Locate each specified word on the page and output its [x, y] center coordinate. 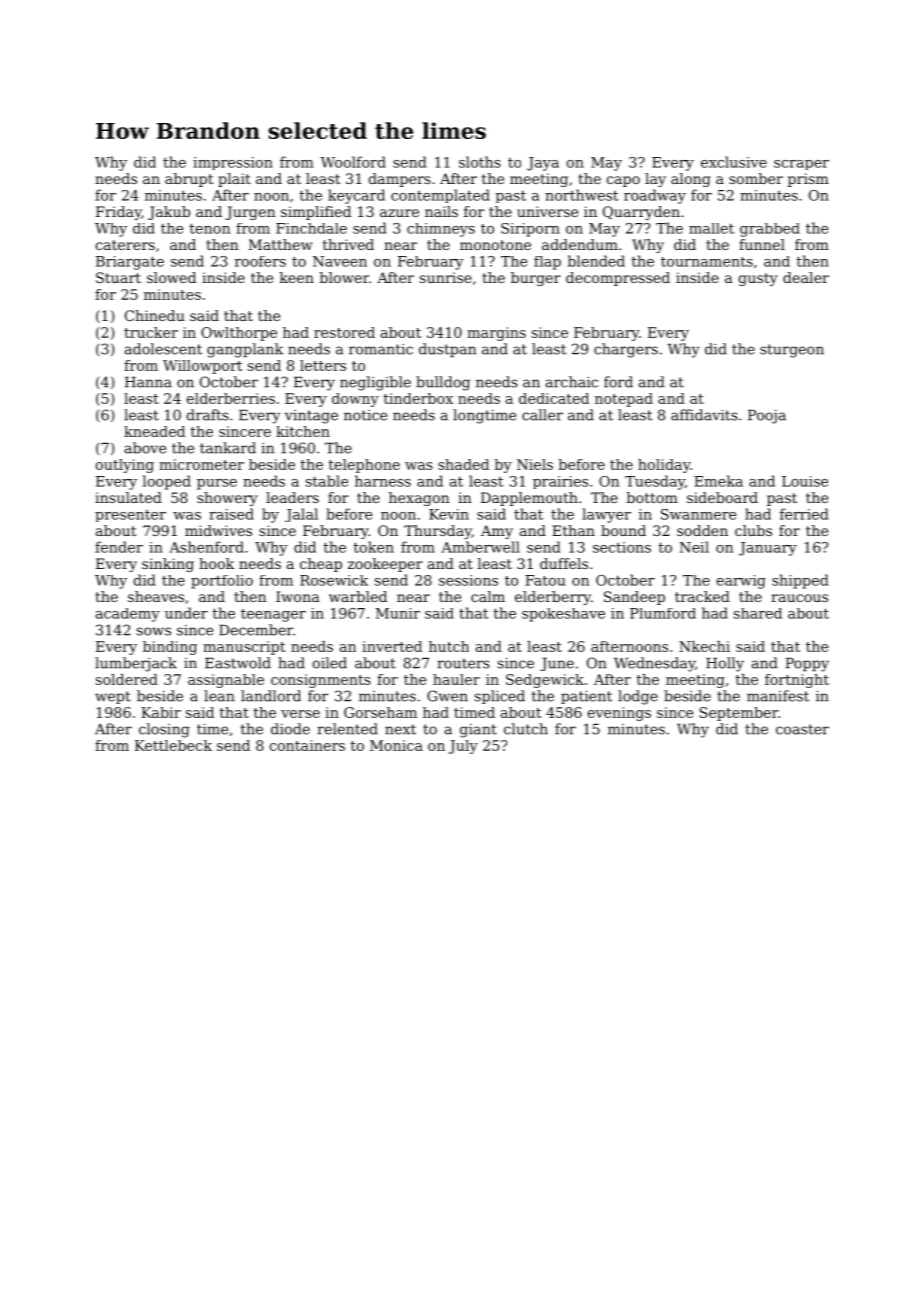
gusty [758, 279]
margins [496, 334]
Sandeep [634, 598]
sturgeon [792, 351]
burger [536, 279]
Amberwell [480, 547]
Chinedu [155, 315]
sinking [168, 565]
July [463, 747]
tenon [209, 228]
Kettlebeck [173, 745]
